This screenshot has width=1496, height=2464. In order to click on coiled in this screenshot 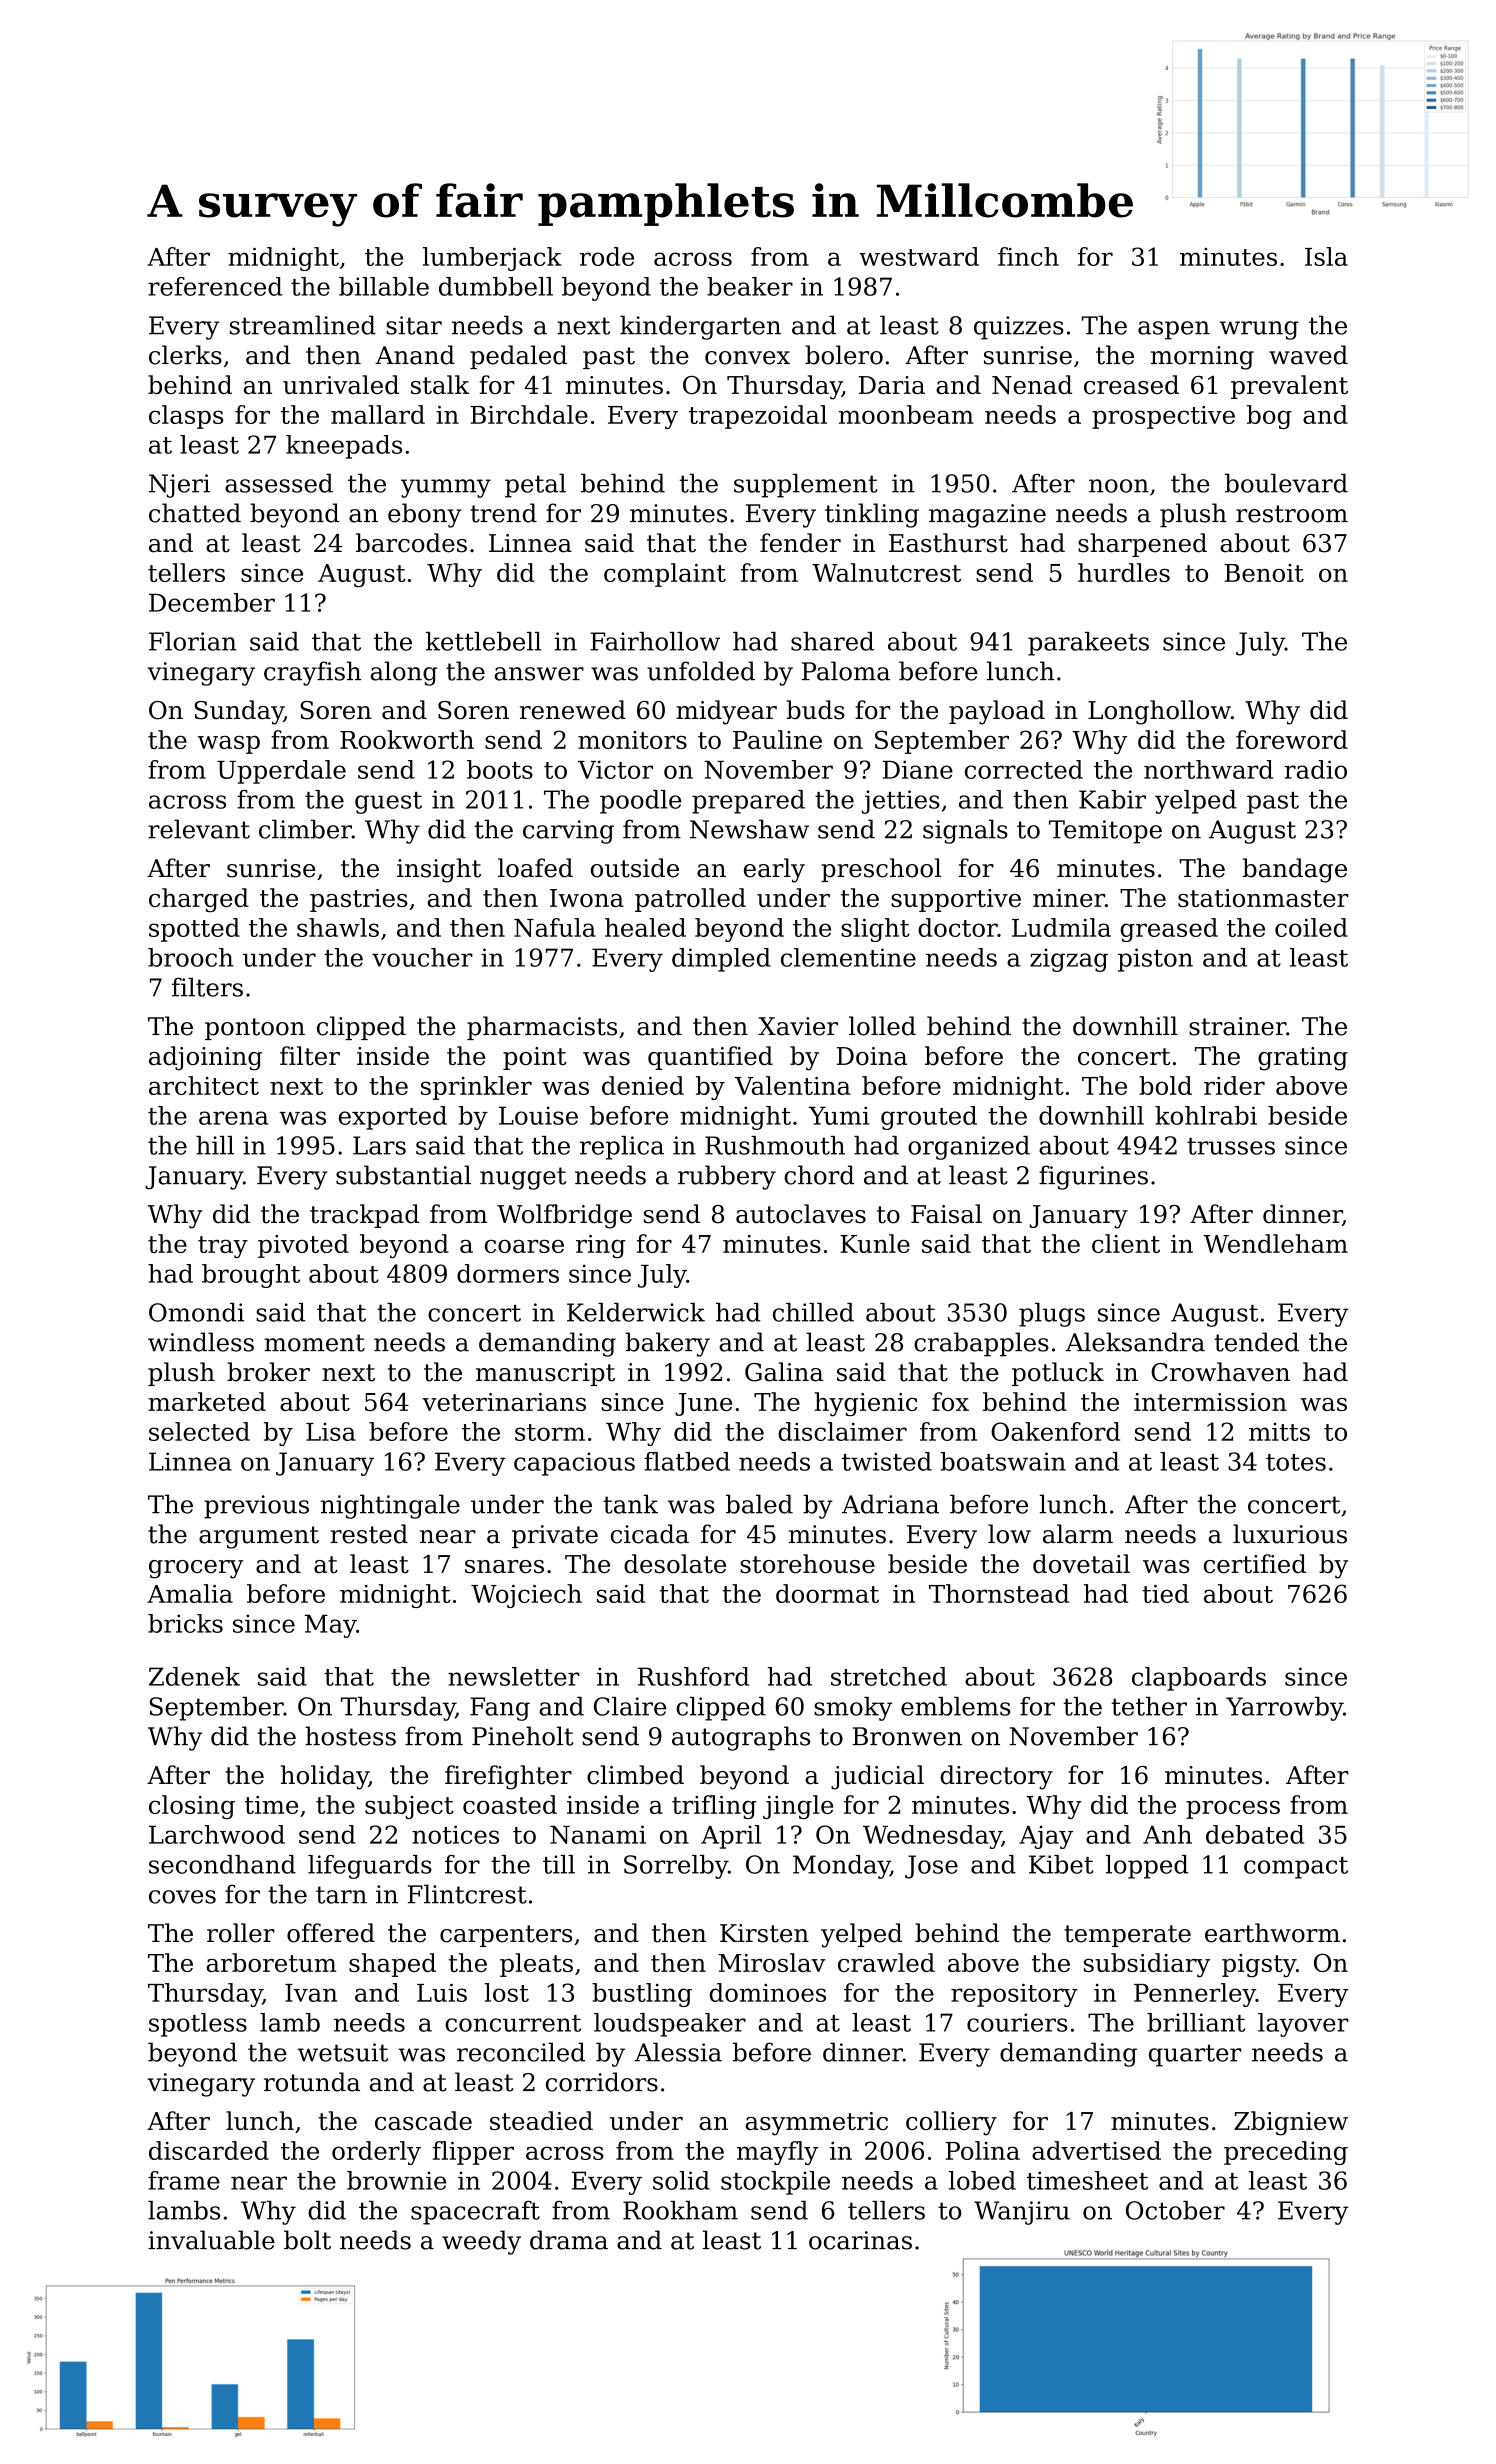, I will do `click(1311, 927)`.
